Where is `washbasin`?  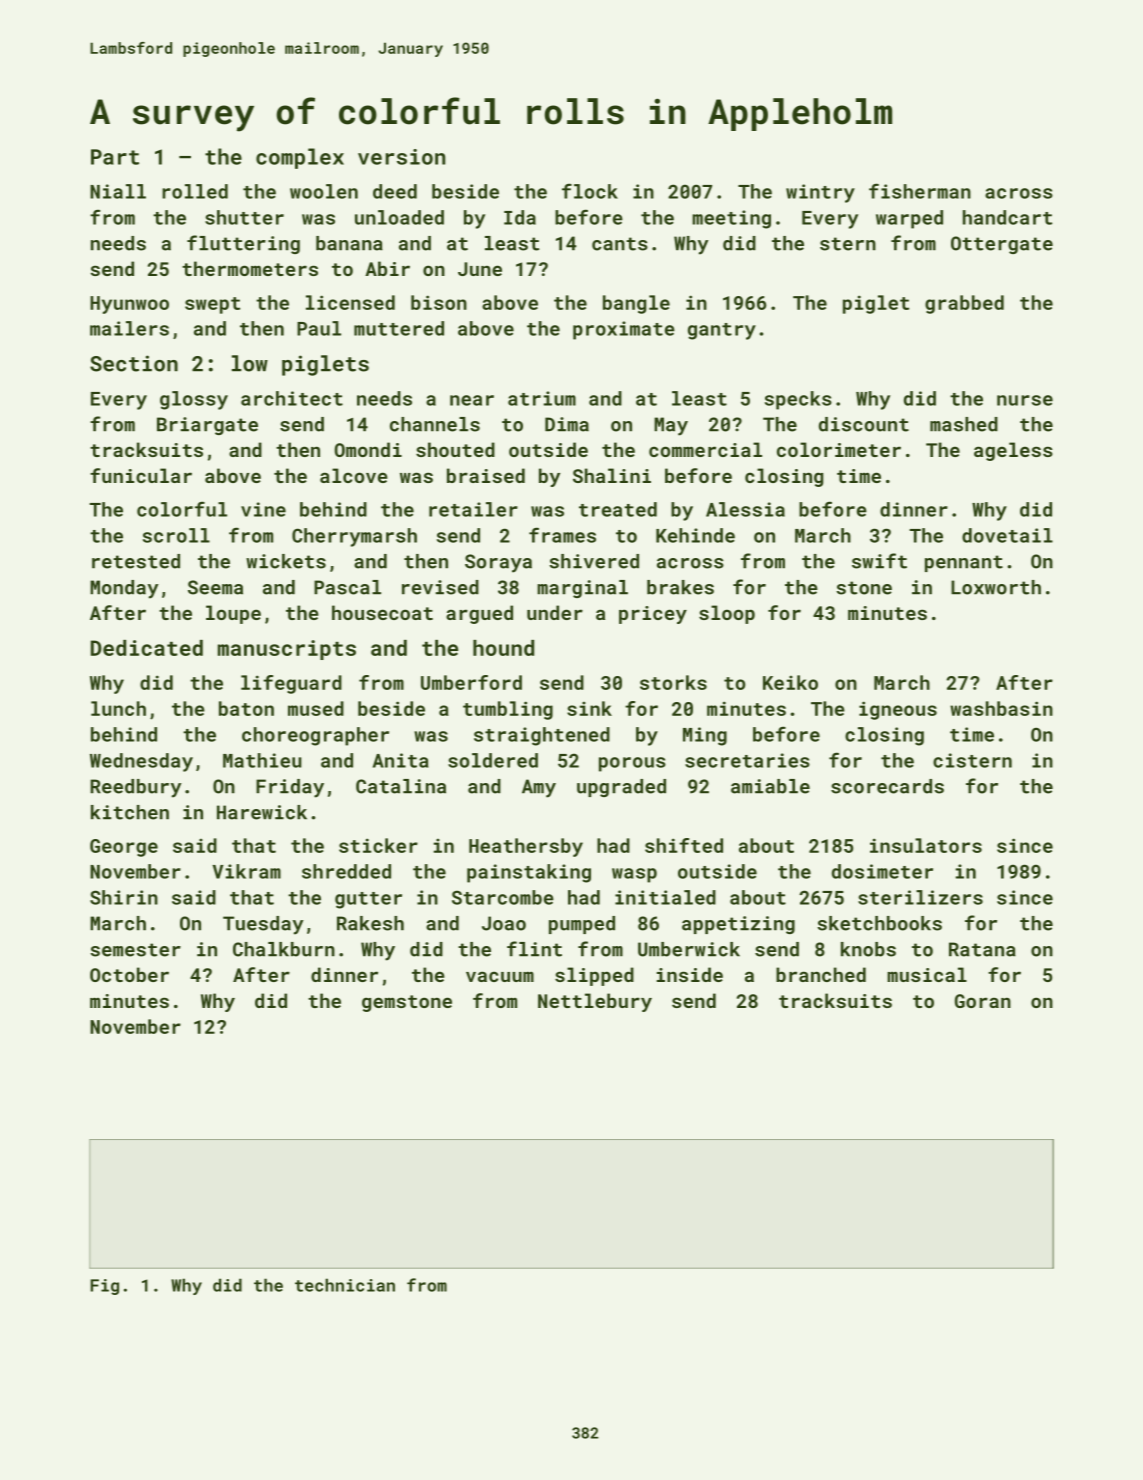 washbasin is located at coordinates (1001, 708).
